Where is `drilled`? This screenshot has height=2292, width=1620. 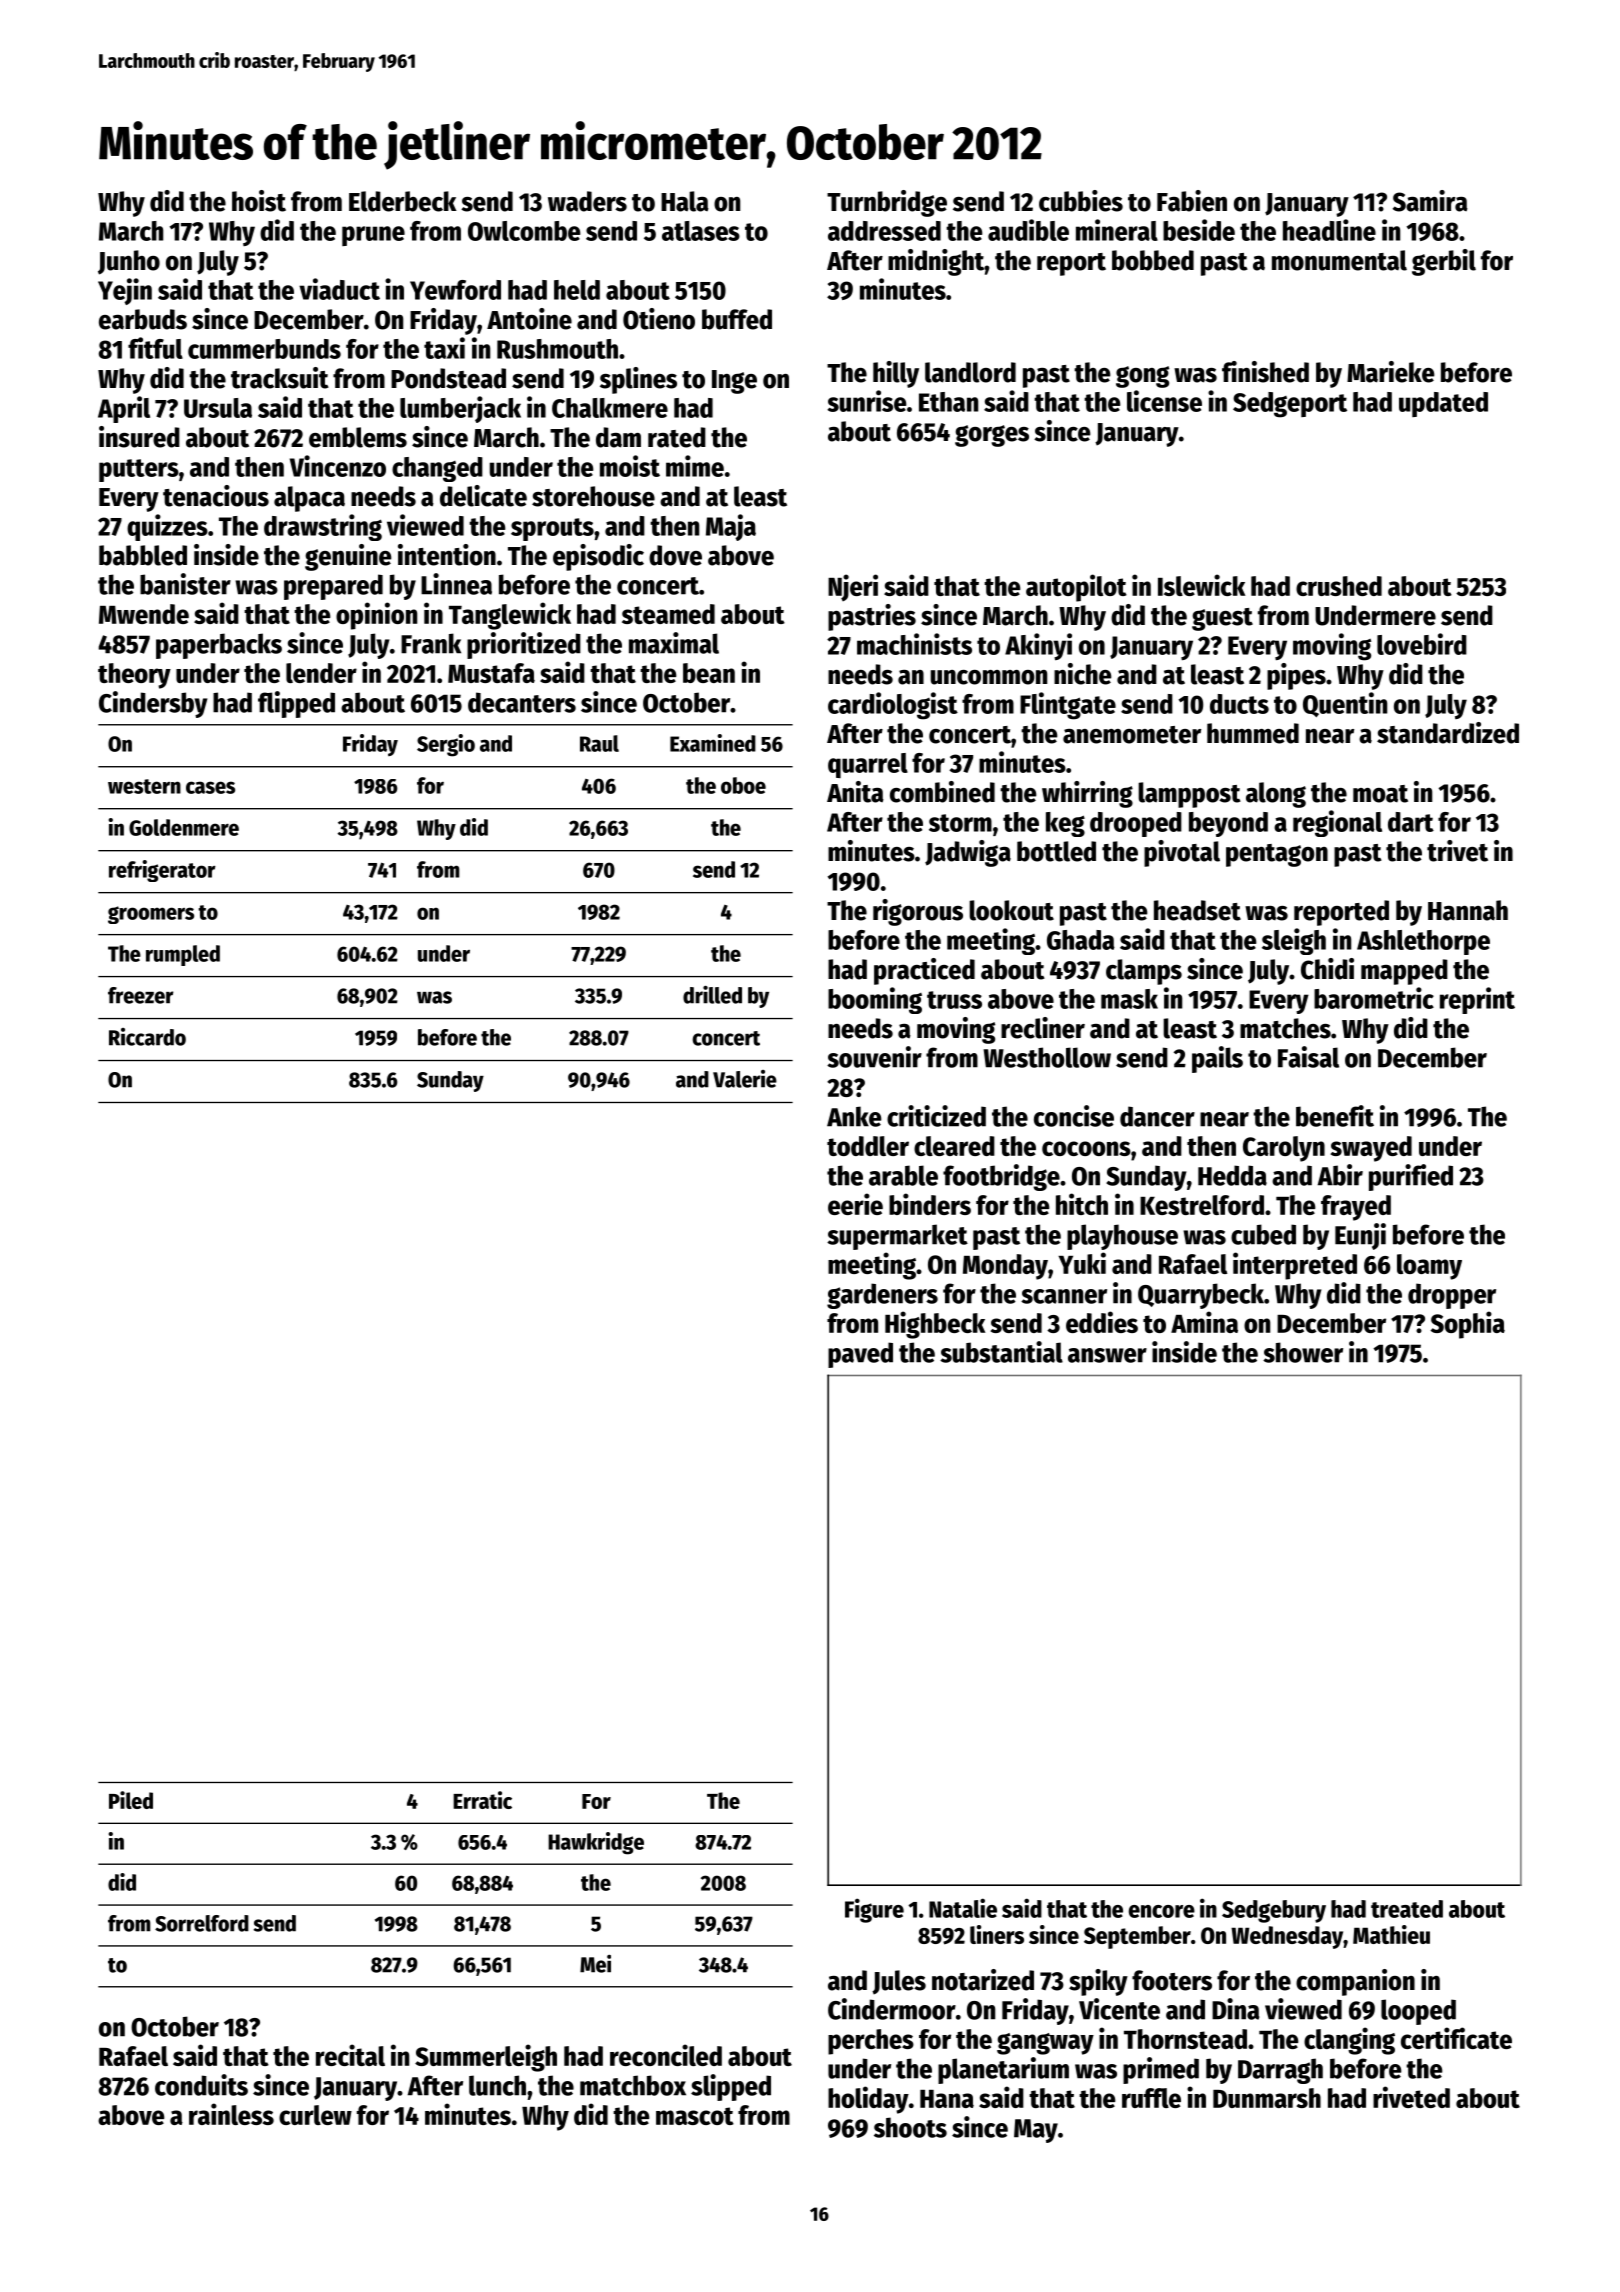
drilled is located at coordinates (712, 994).
